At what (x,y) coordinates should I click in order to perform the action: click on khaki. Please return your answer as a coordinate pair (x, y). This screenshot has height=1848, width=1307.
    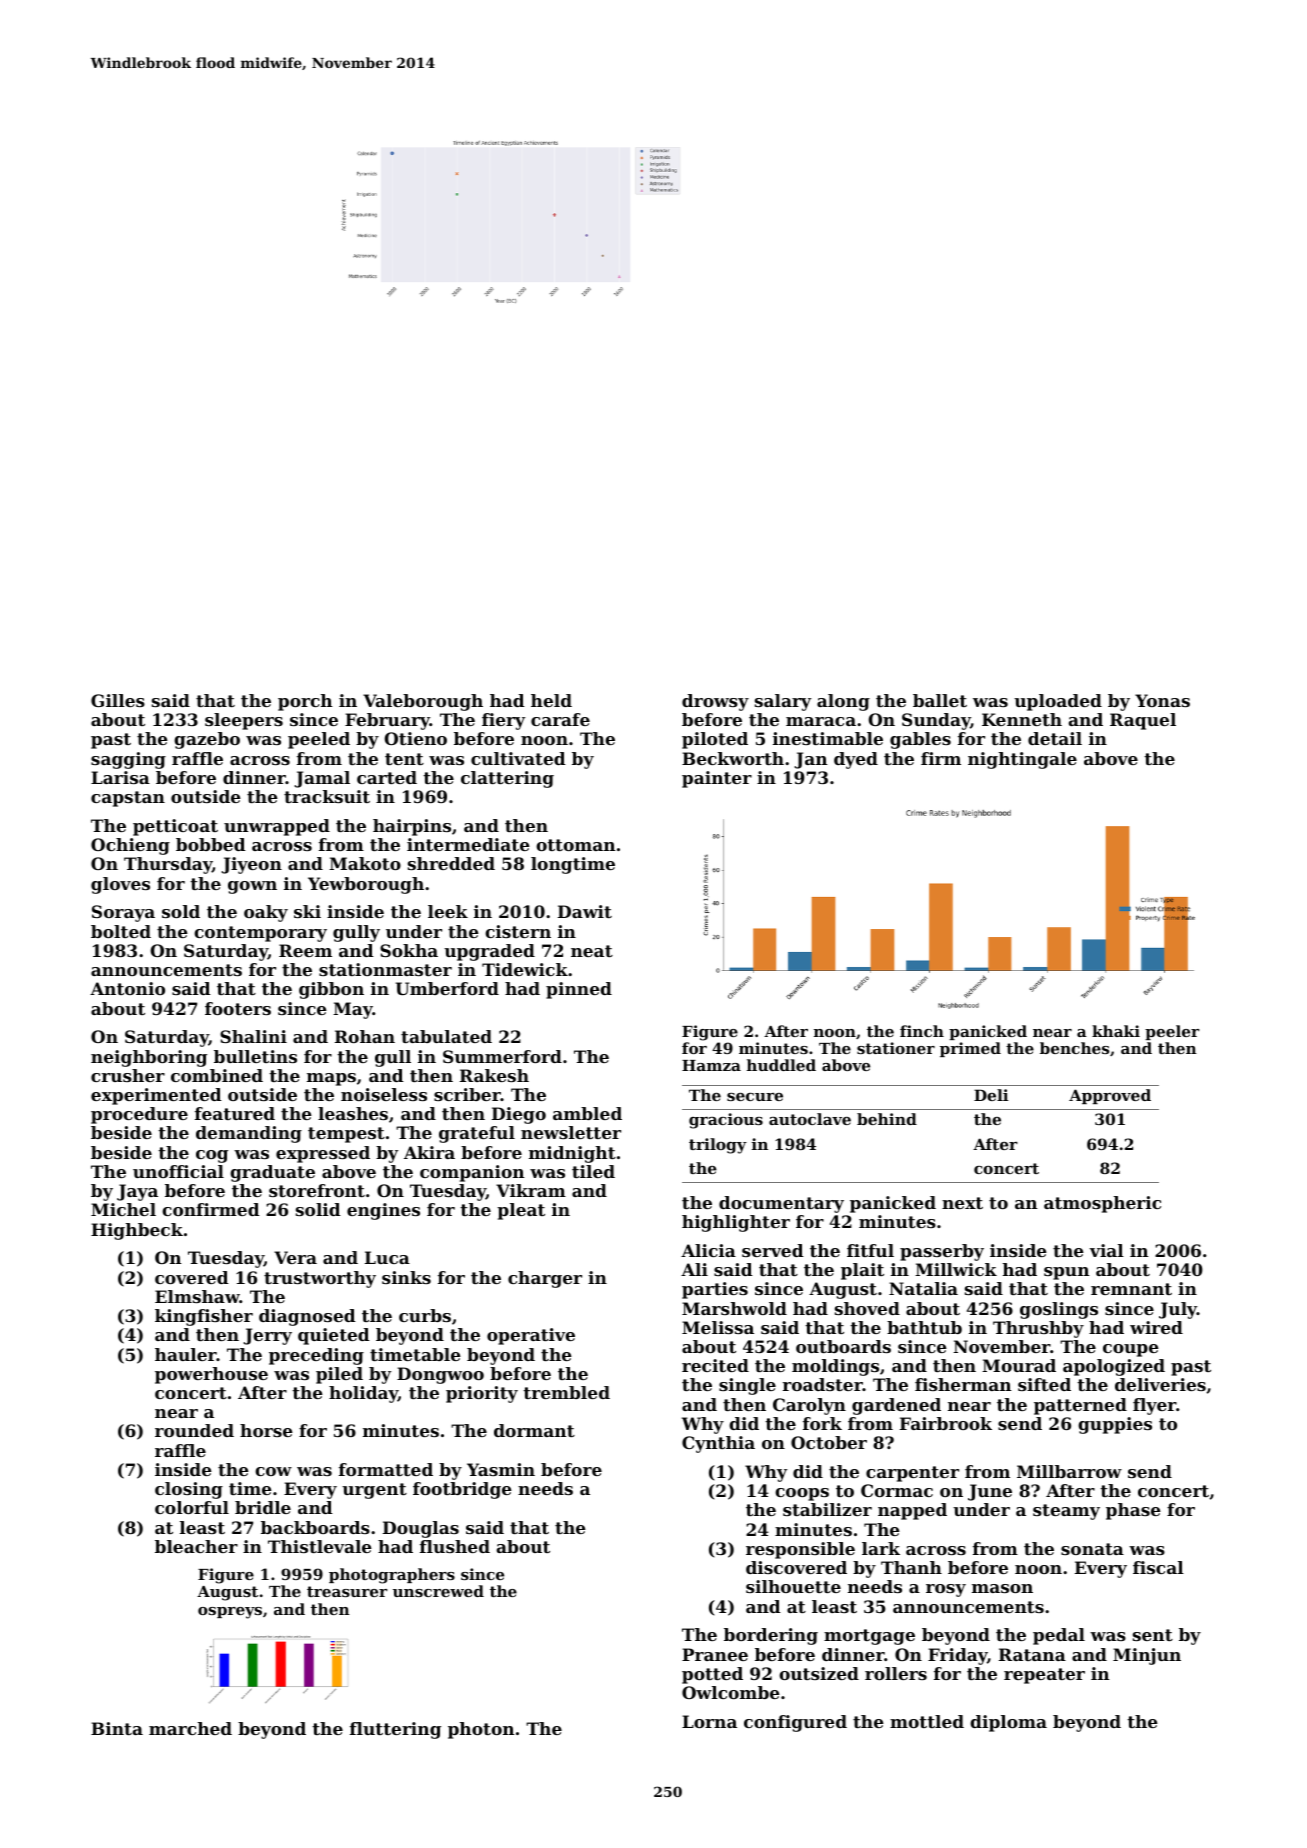
    Looking at the image, I should click on (1116, 1031).
